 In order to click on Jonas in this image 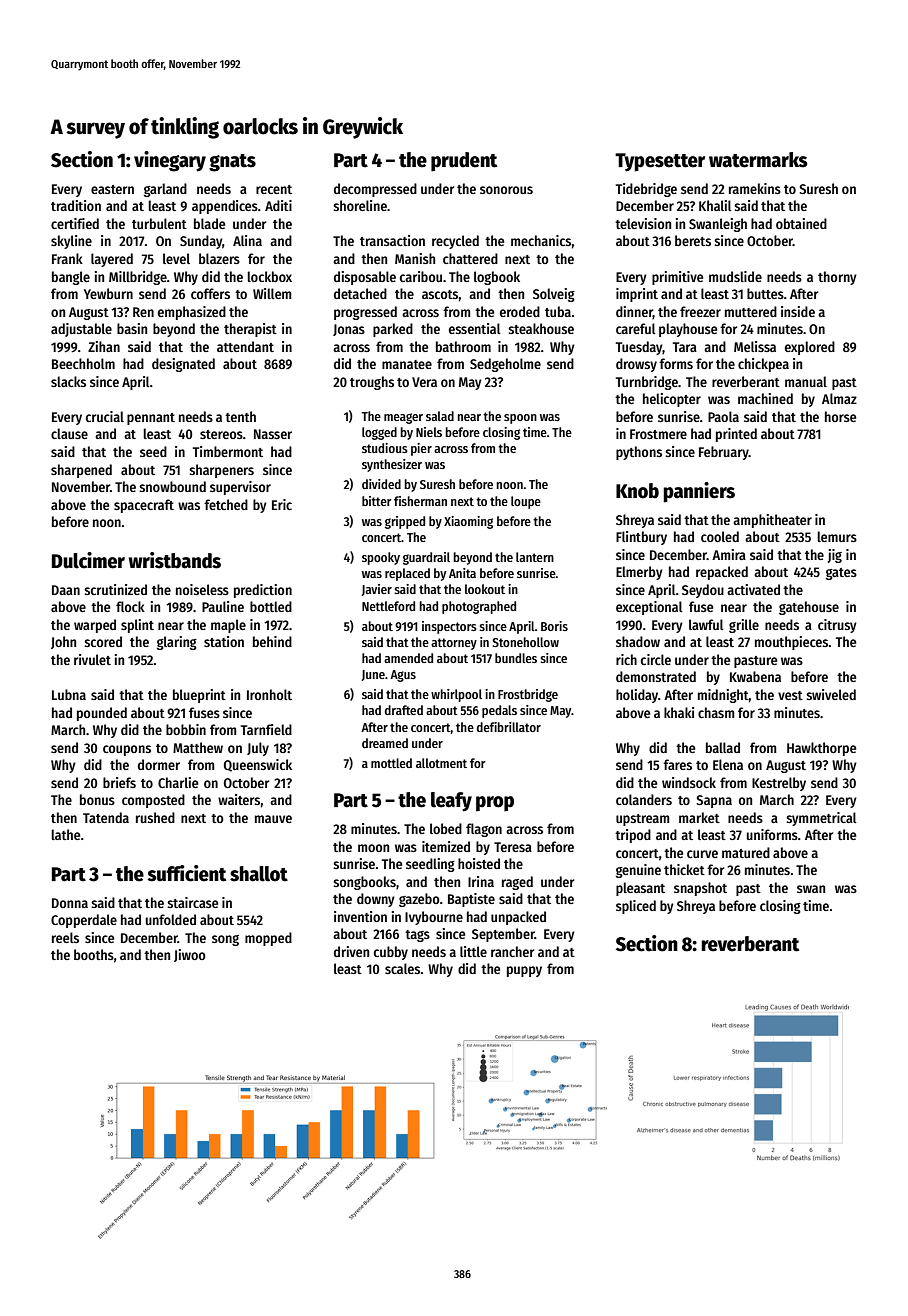, I will do `click(349, 330)`.
